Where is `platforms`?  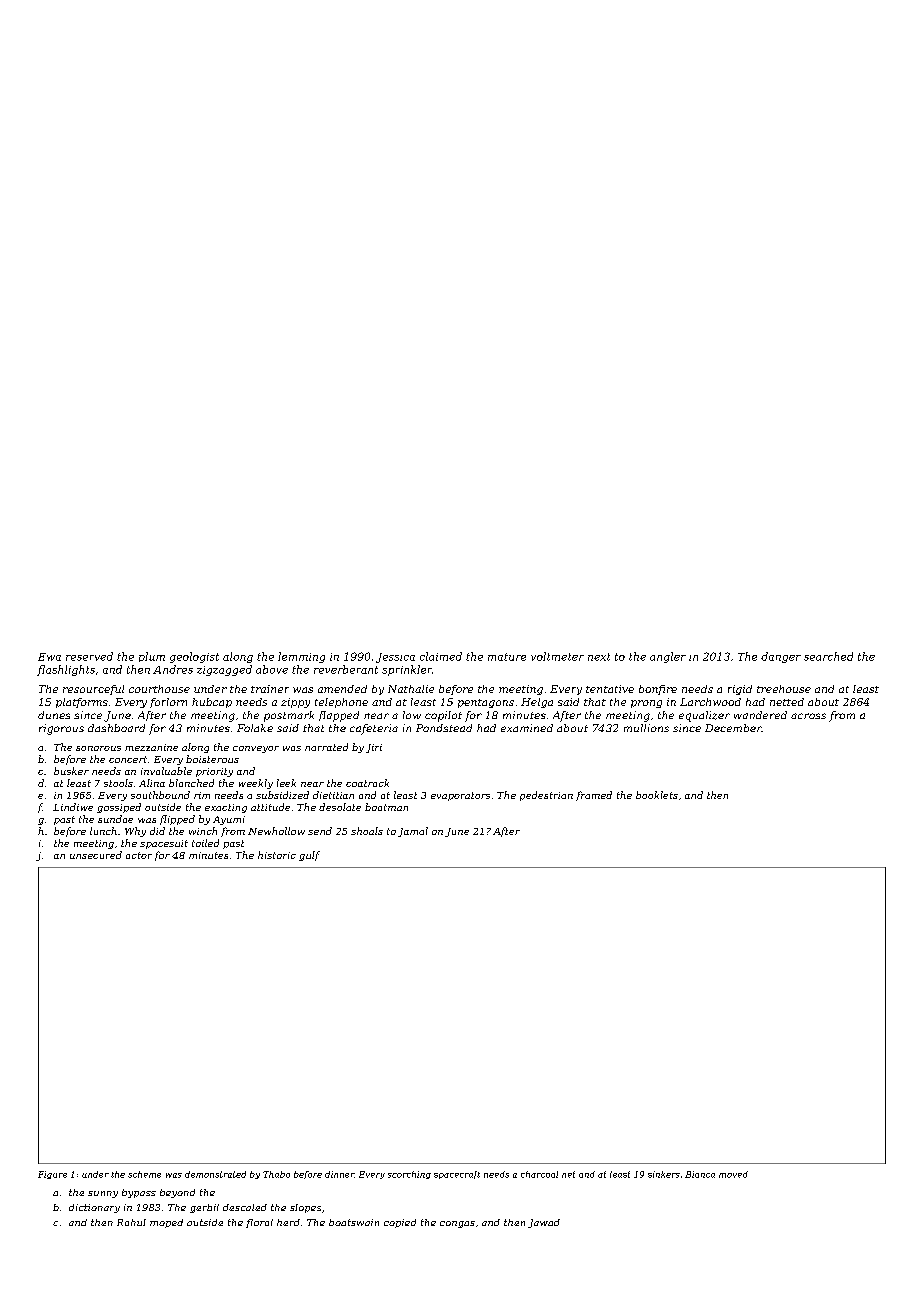 platforms is located at coordinates (82, 703).
